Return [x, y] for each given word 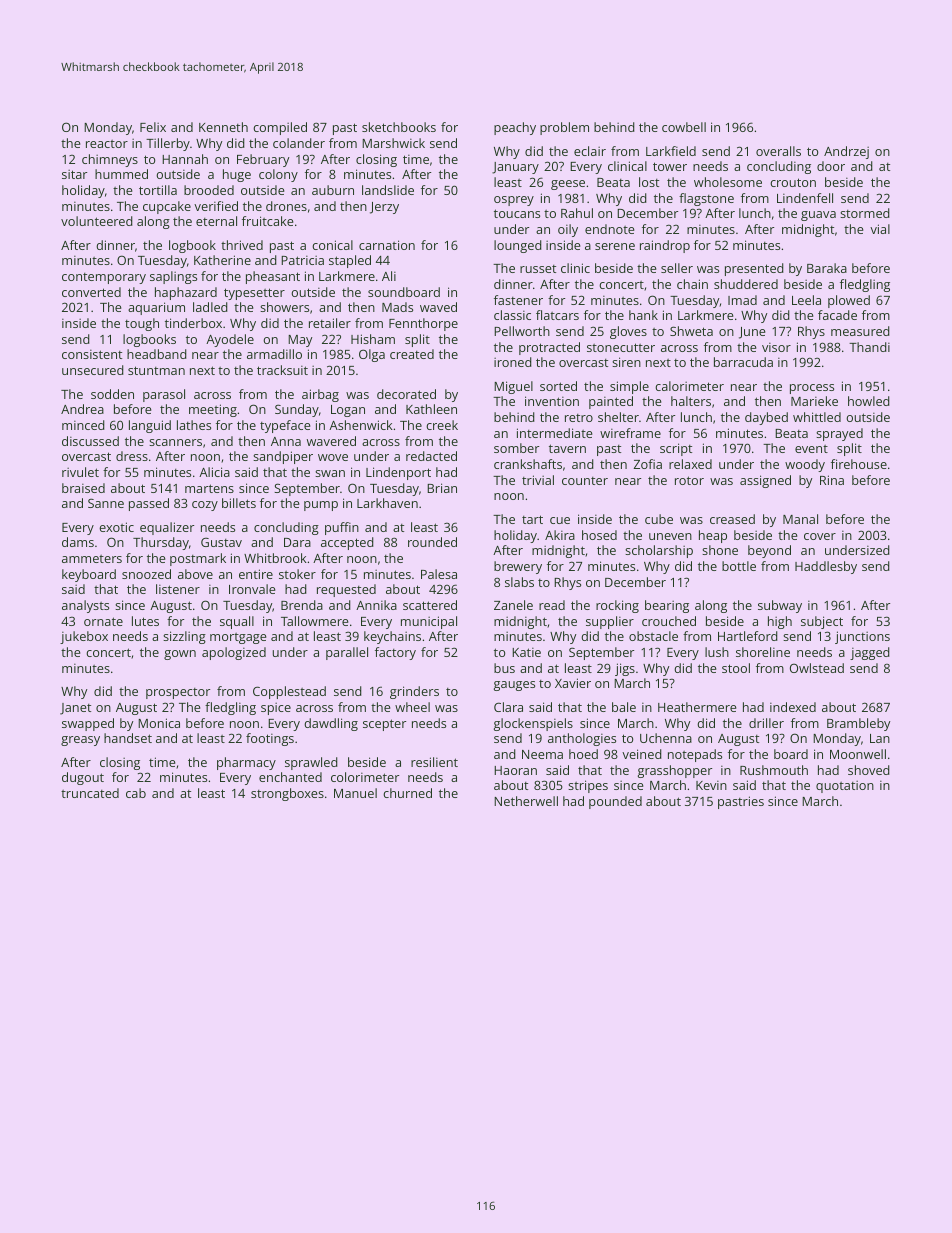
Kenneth [223, 127]
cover [820, 536]
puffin [342, 528]
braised [83, 488]
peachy [515, 128]
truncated [90, 793]
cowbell [684, 127]
